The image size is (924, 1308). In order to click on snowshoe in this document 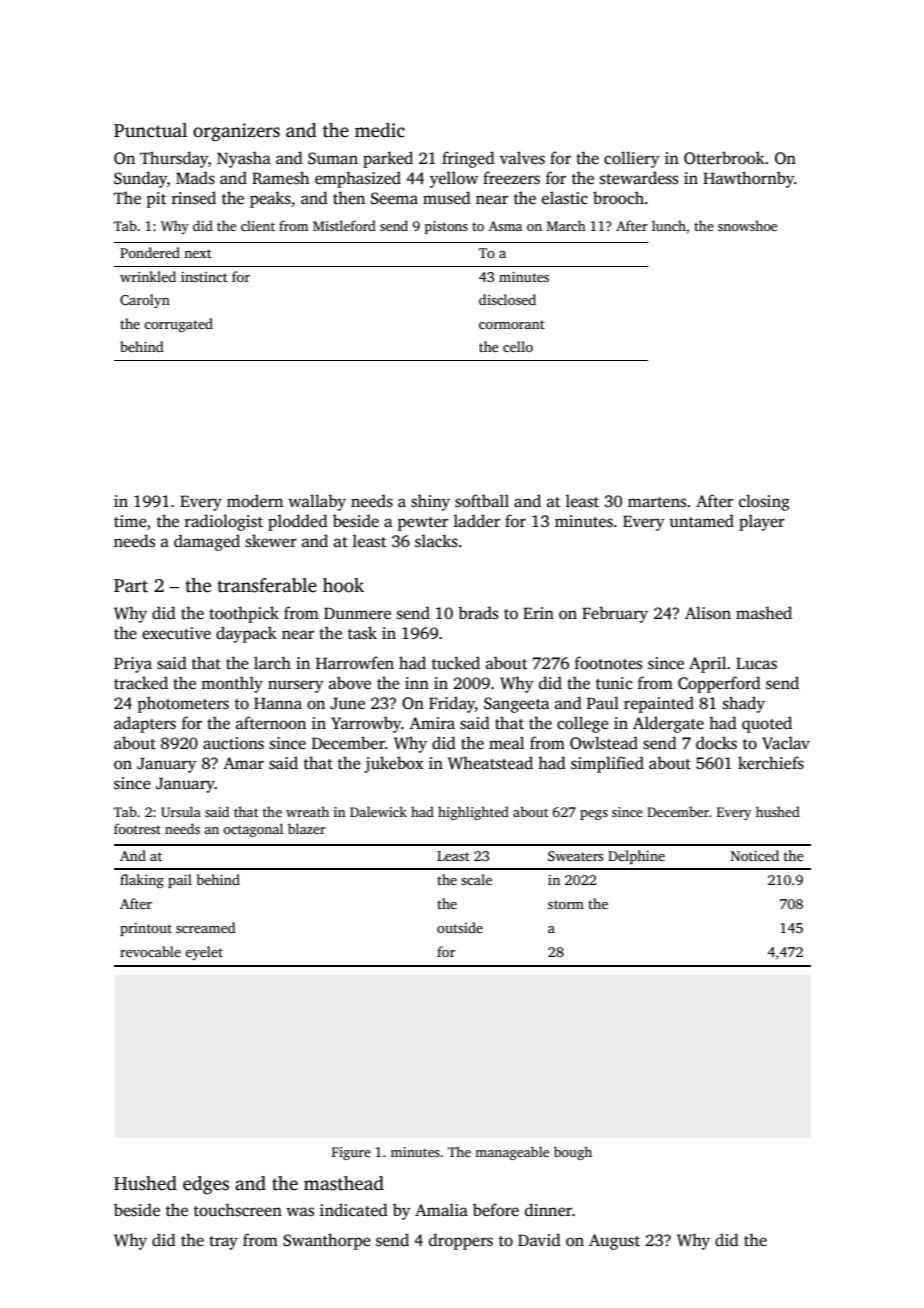, I will do `click(747, 225)`.
